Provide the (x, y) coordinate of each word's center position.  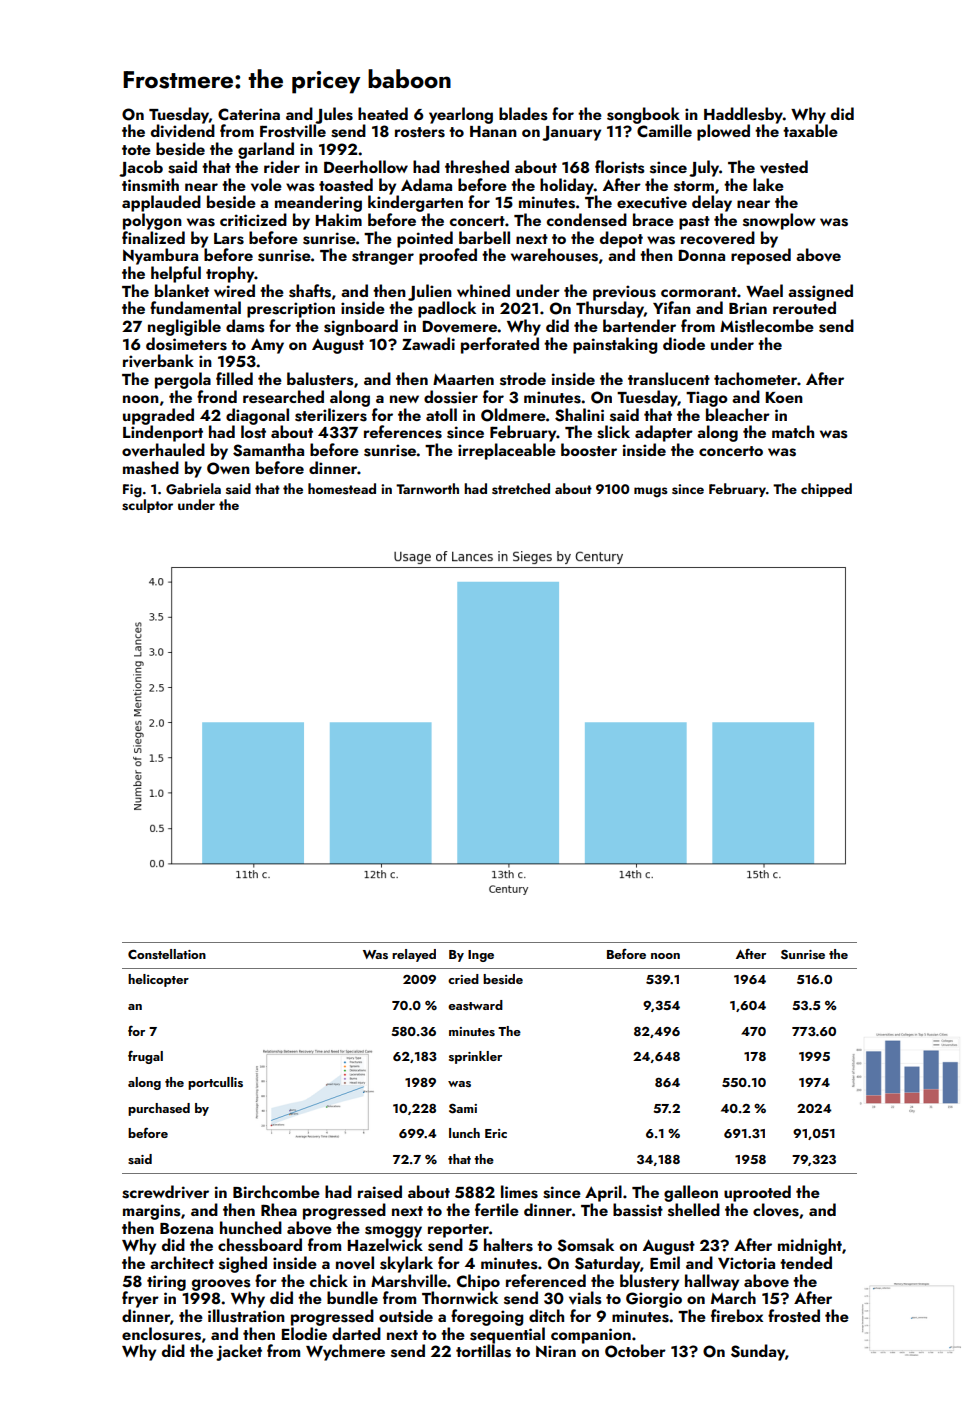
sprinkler (475, 1057)
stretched (521, 489)
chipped (826, 490)
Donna (702, 255)
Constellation (167, 954)
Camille (664, 131)
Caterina (249, 114)
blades (523, 114)
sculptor (147, 506)
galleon (691, 1193)
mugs (651, 492)
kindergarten (415, 203)
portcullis (215, 1083)
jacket (239, 1352)
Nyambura (160, 256)
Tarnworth (427, 488)
